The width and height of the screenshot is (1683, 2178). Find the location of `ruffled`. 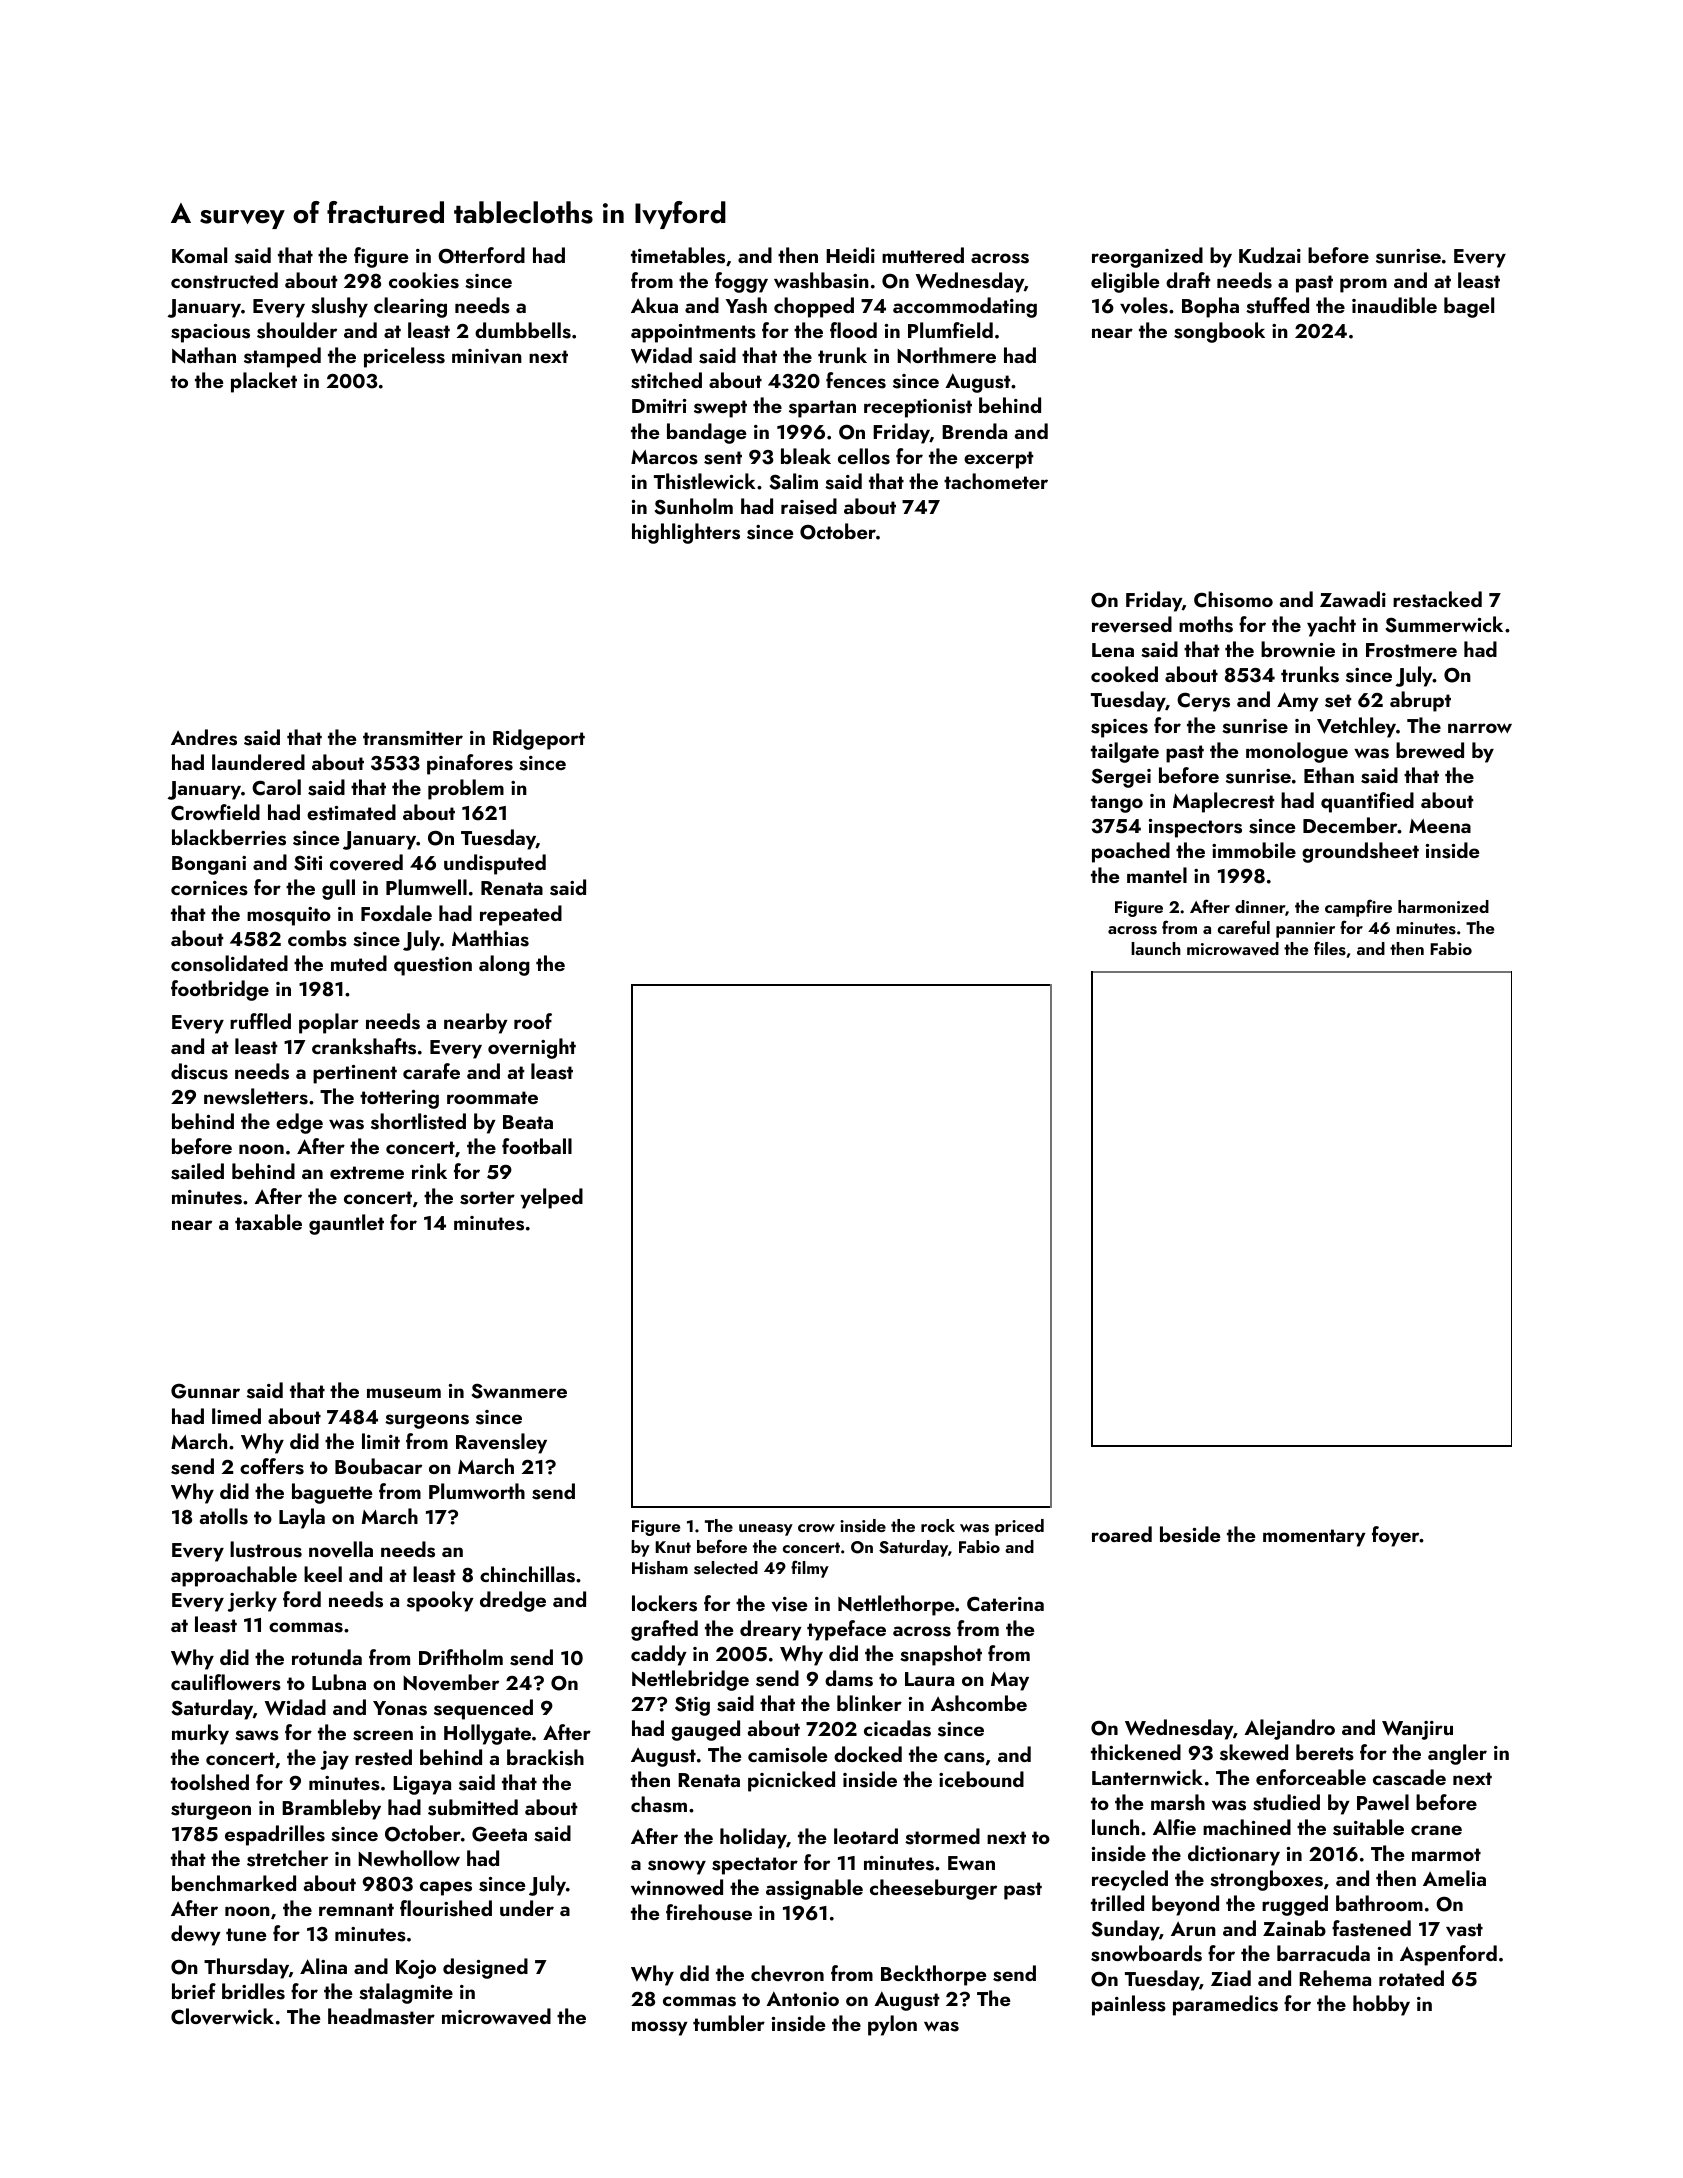

ruffled is located at coordinates (260, 1021).
